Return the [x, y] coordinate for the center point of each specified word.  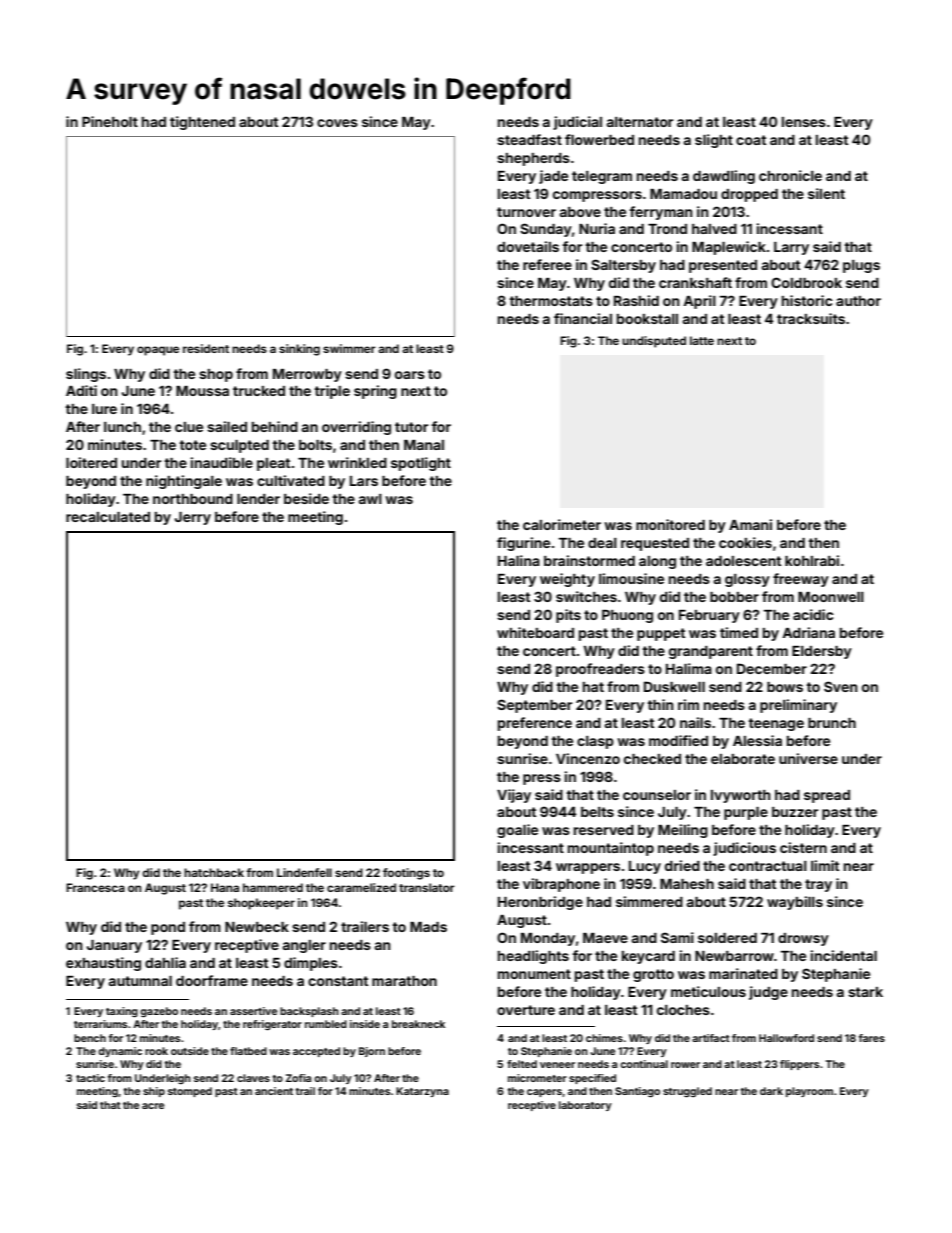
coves [337, 123]
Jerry [193, 518]
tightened [202, 123]
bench [90, 1038]
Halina [519, 560]
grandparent [711, 652]
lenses [804, 122]
